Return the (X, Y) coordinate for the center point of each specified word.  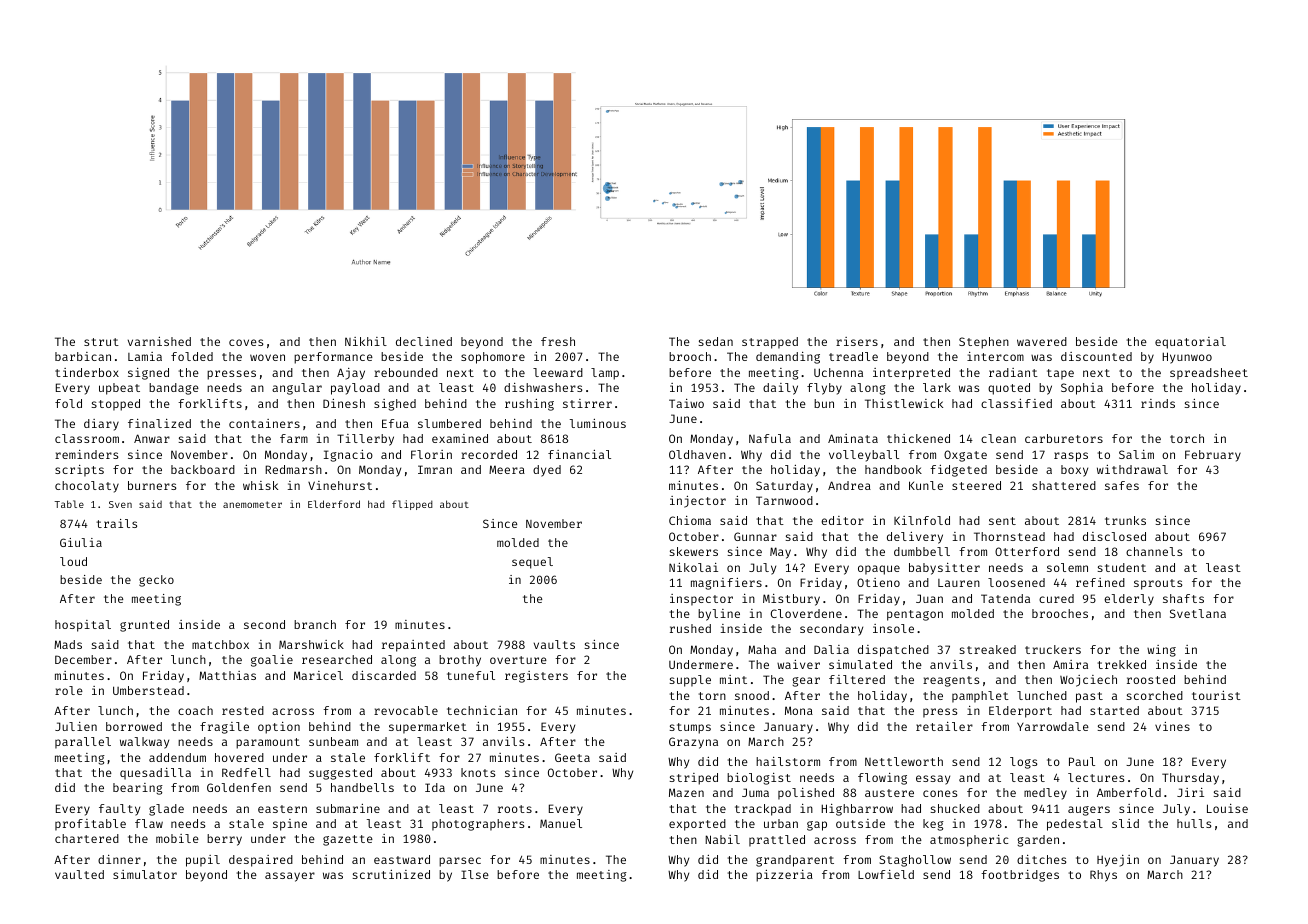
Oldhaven (697, 454)
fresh (558, 341)
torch (1187, 438)
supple (690, 681)
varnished (159, 341)
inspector (701, 600)
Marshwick (311, 644)
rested (243, 710)
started (1114, 710)
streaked (988, 649)
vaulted (79, 874)
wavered (1042, 341)
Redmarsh (293, 469)
